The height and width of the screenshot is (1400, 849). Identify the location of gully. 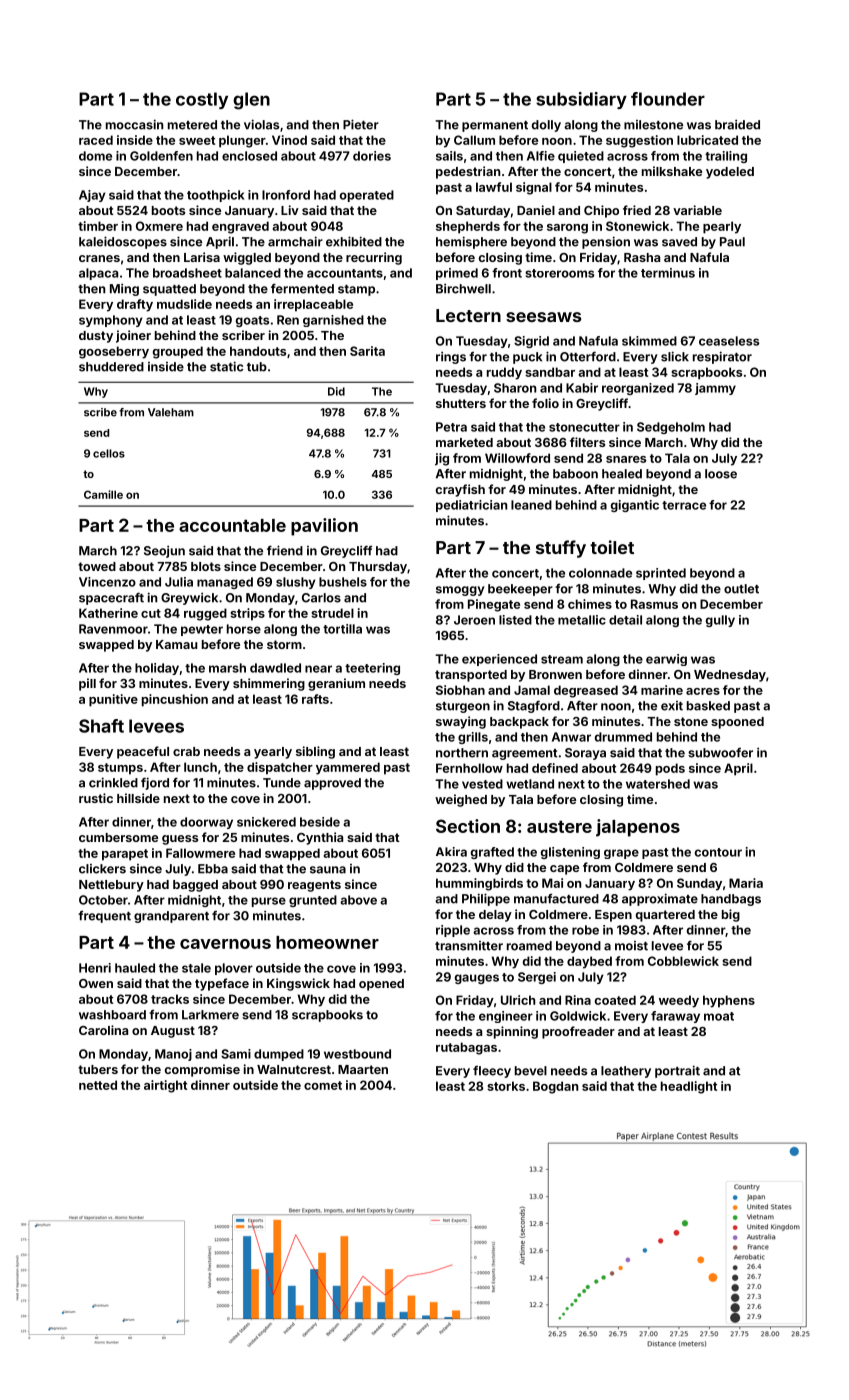
(720, 621).
